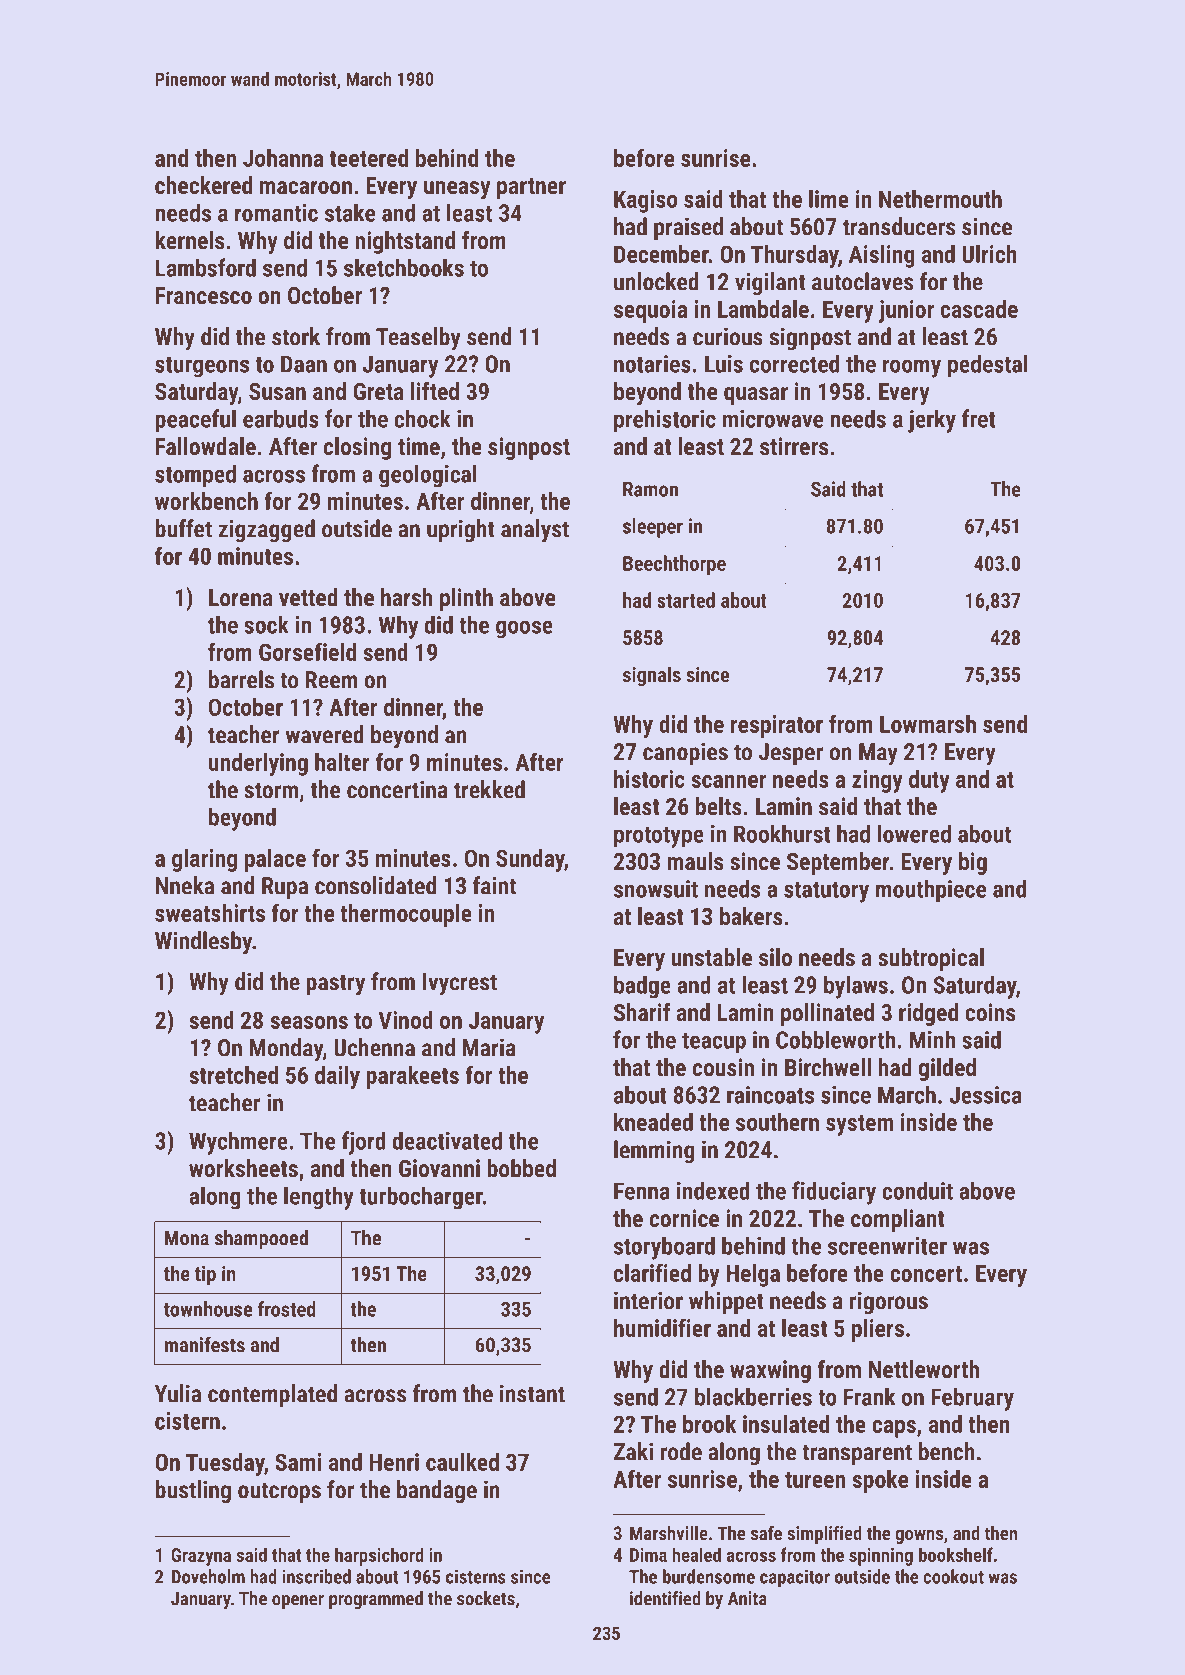  What do you see at coordinates (932, 421) in the screenshot?
I see `jerky` at bounding box center [932, 421].
